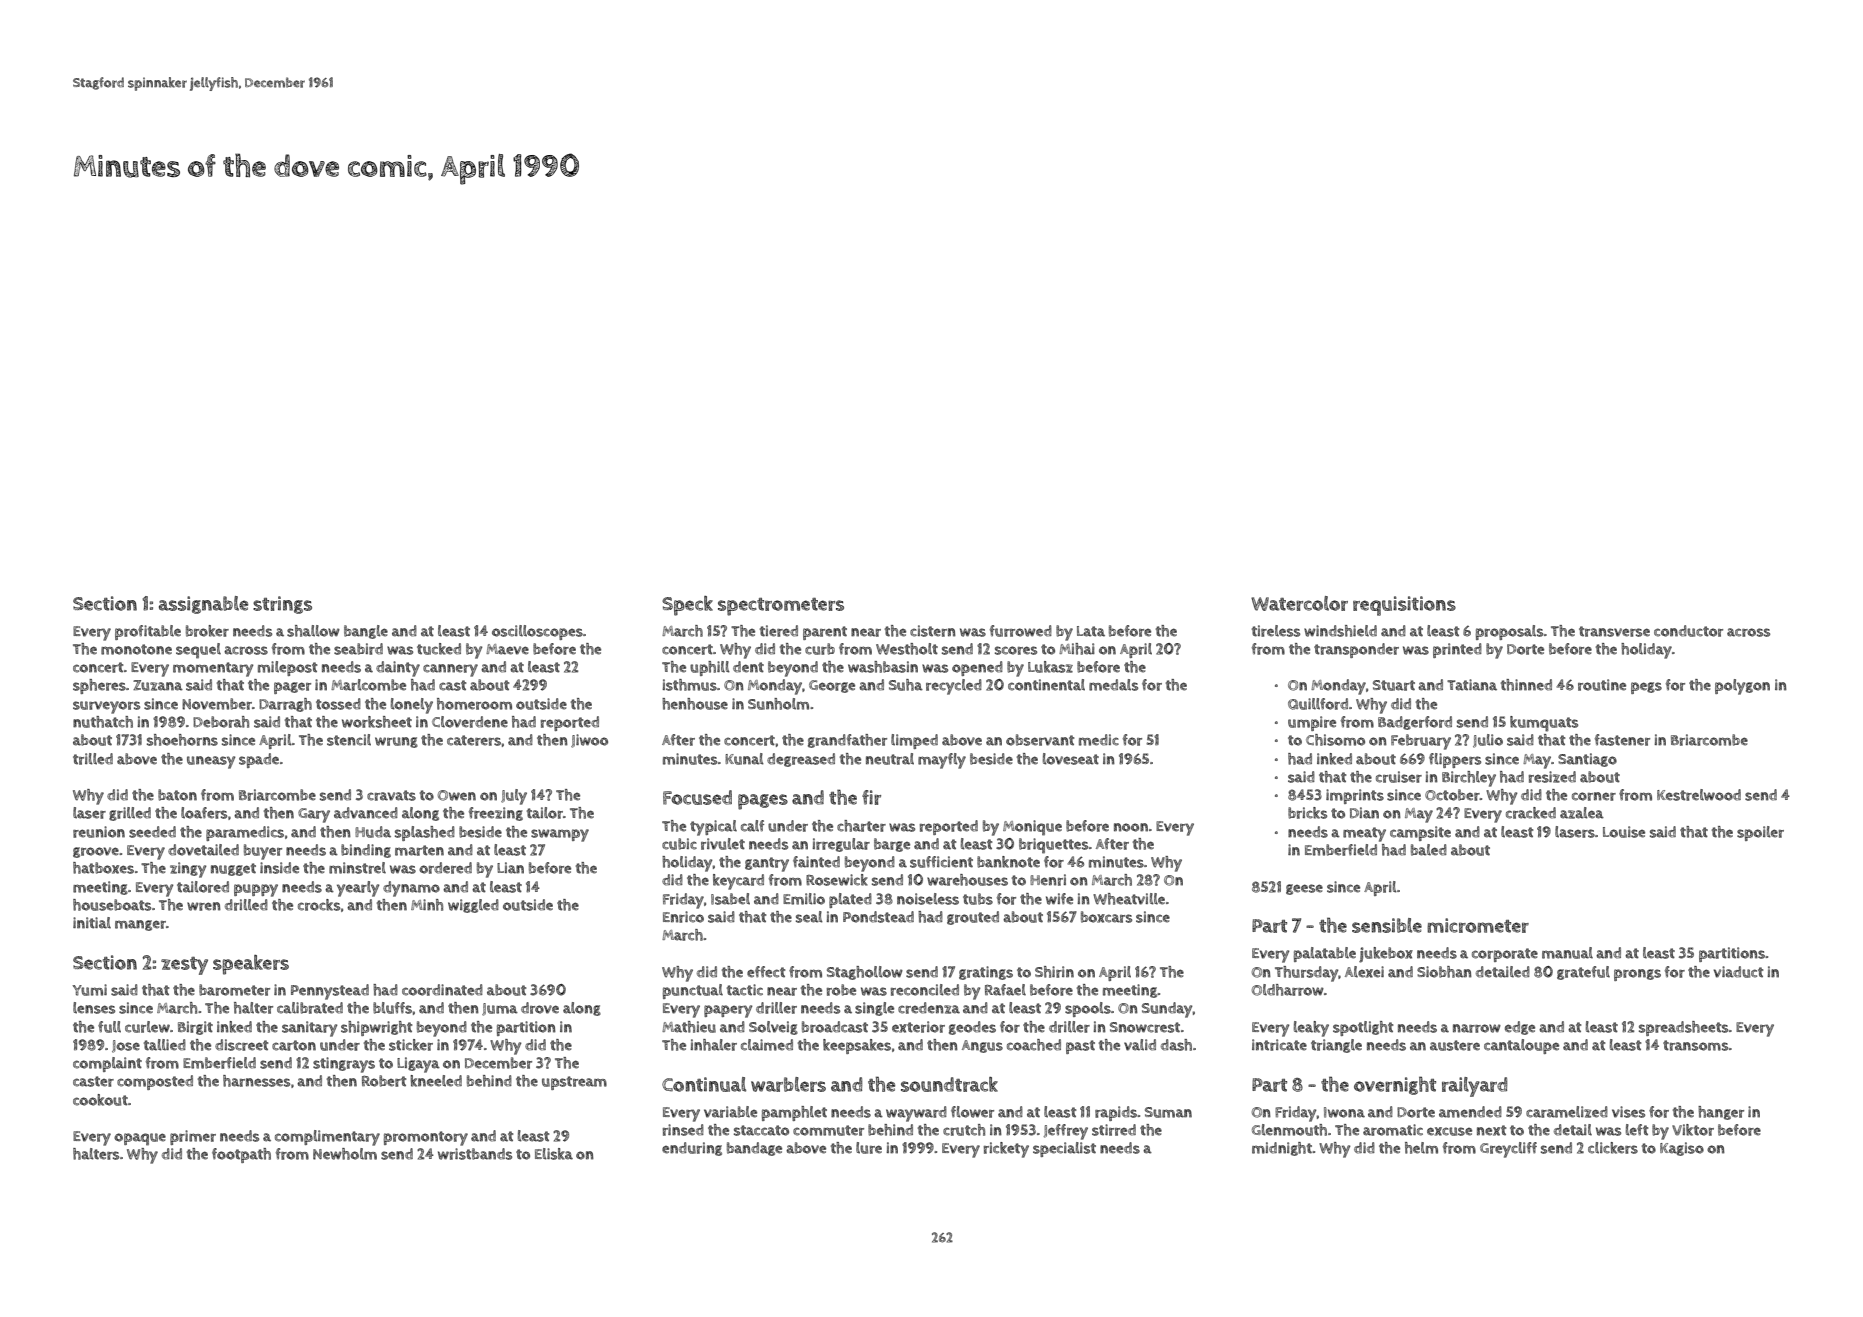 This document has width=1863, height=1317. Describe the element at coordinates (1526, 685) in the document. I see `thinned` at that location.
